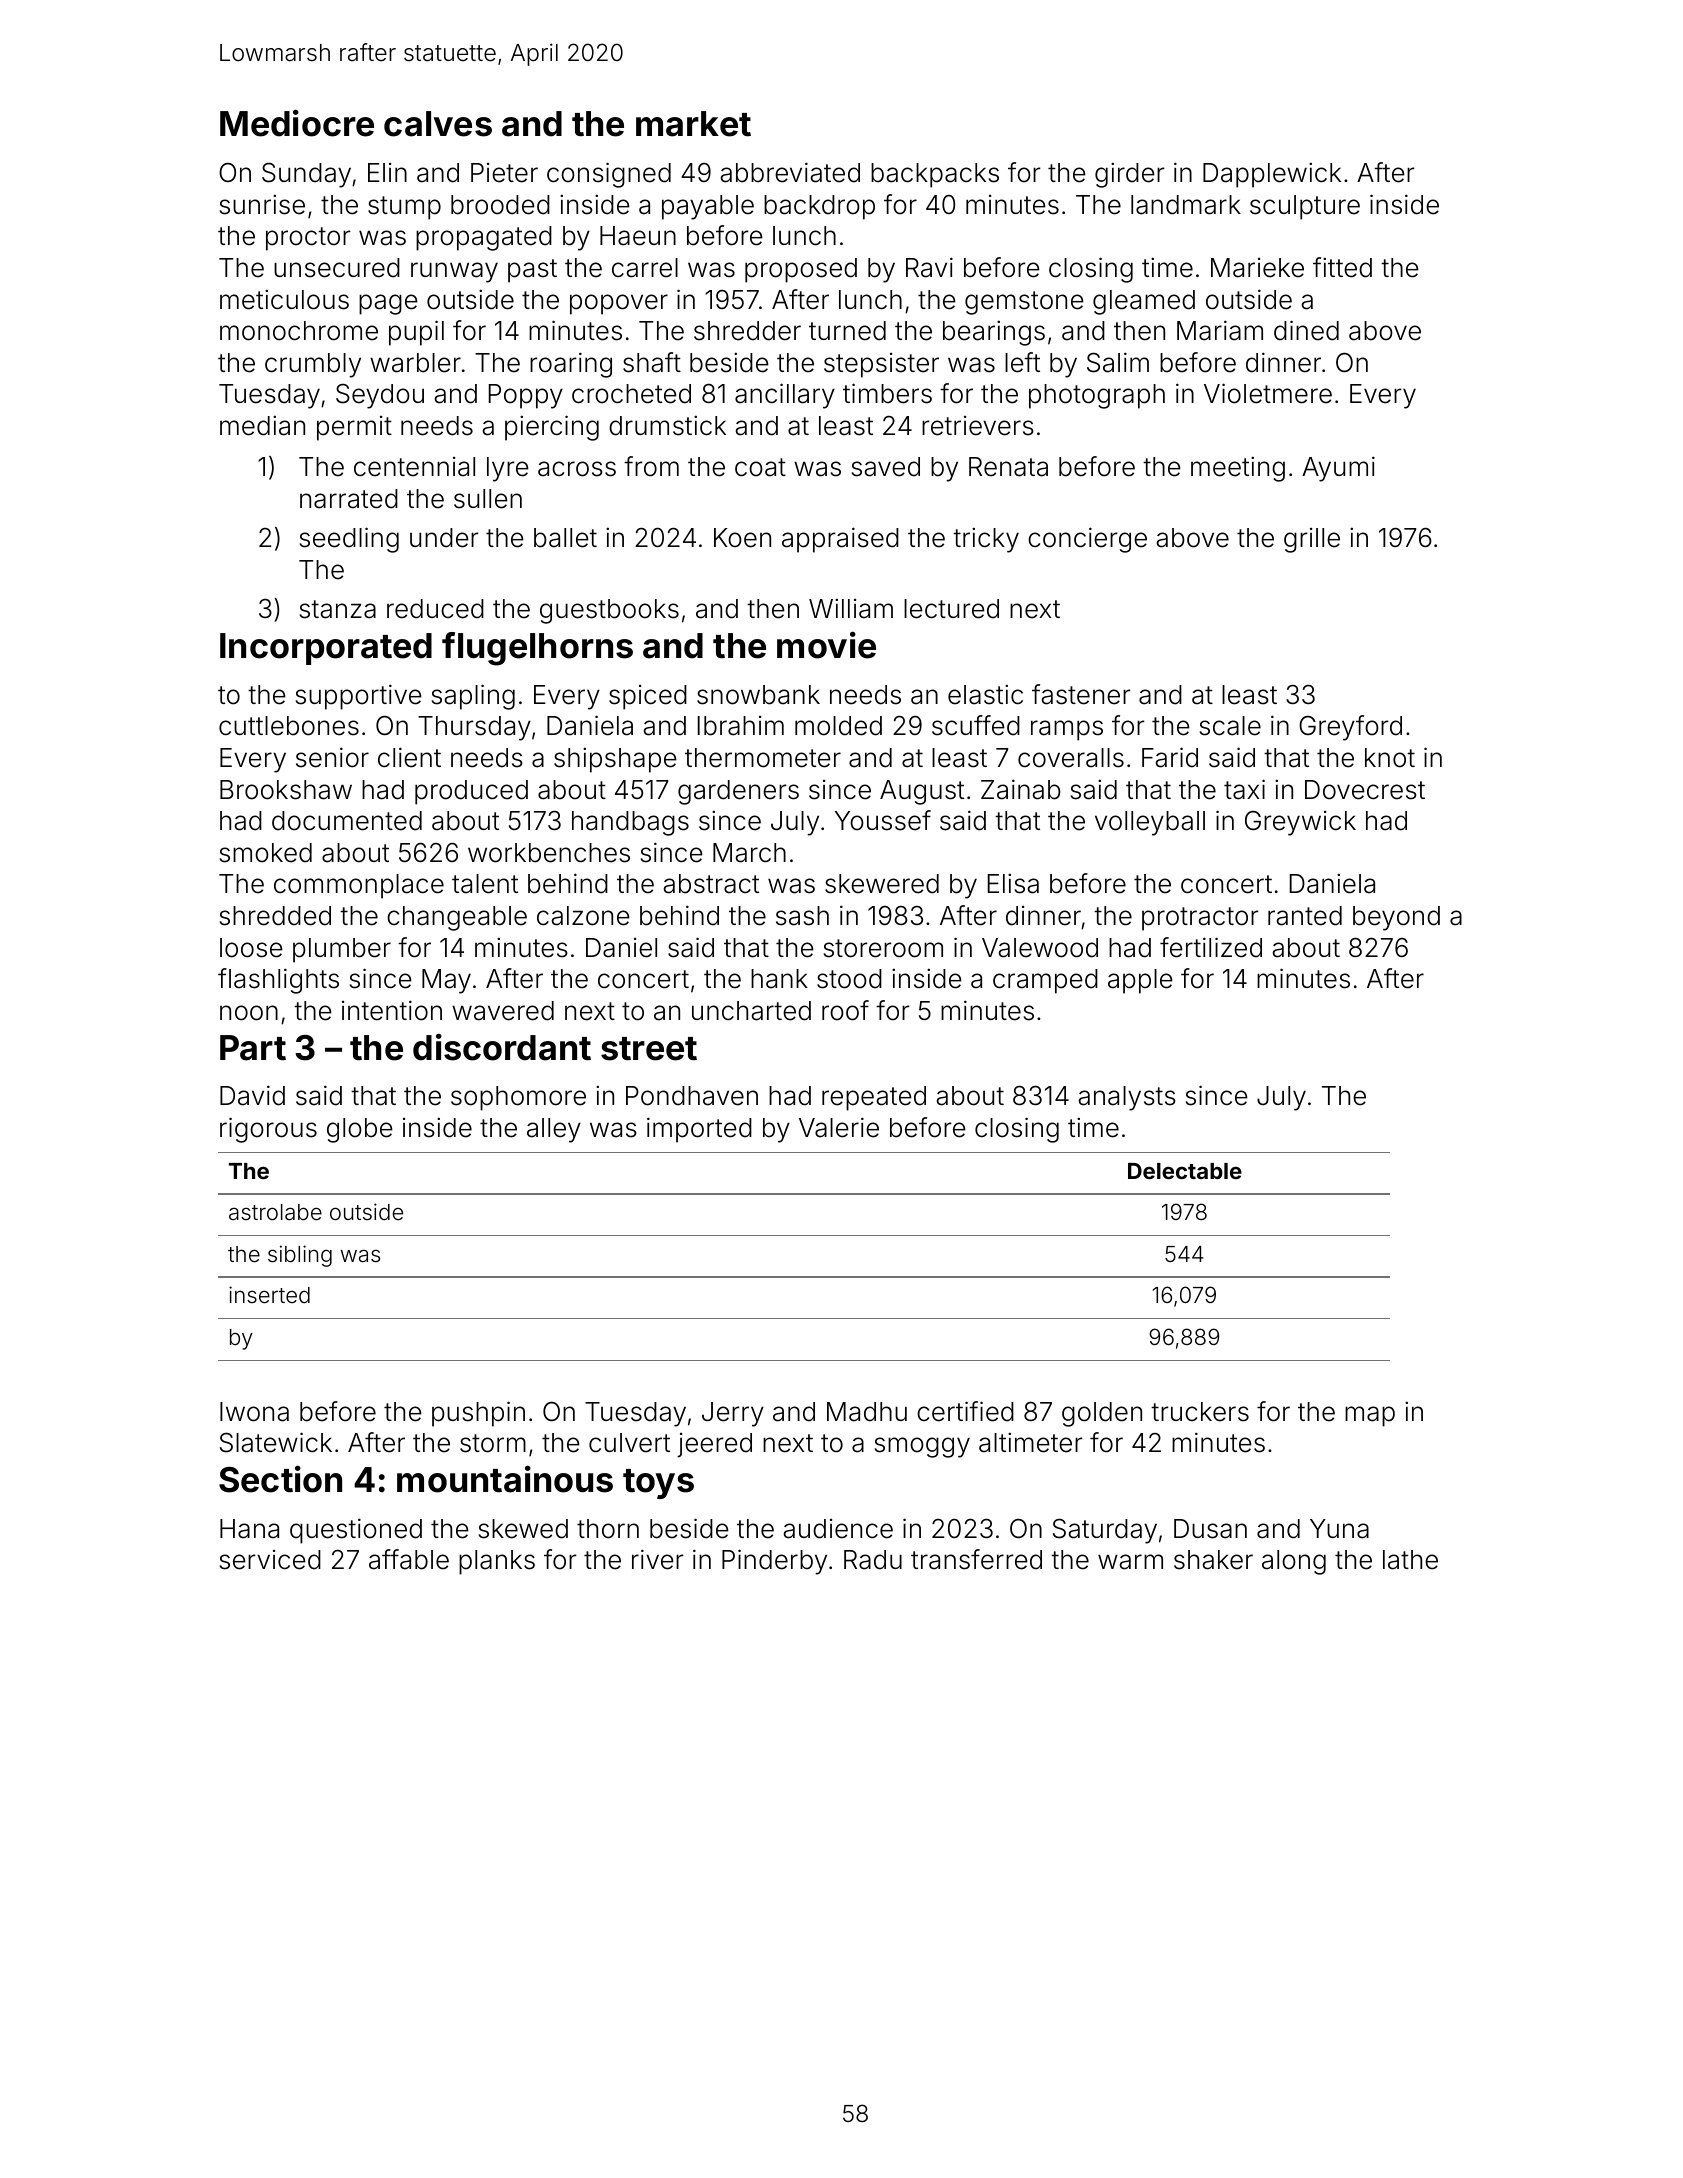 The height and width of the screenshot is (2178, 1683). Describe the element at coordinates (840, 540) in the screenshot. I see `appraised` at that location.
